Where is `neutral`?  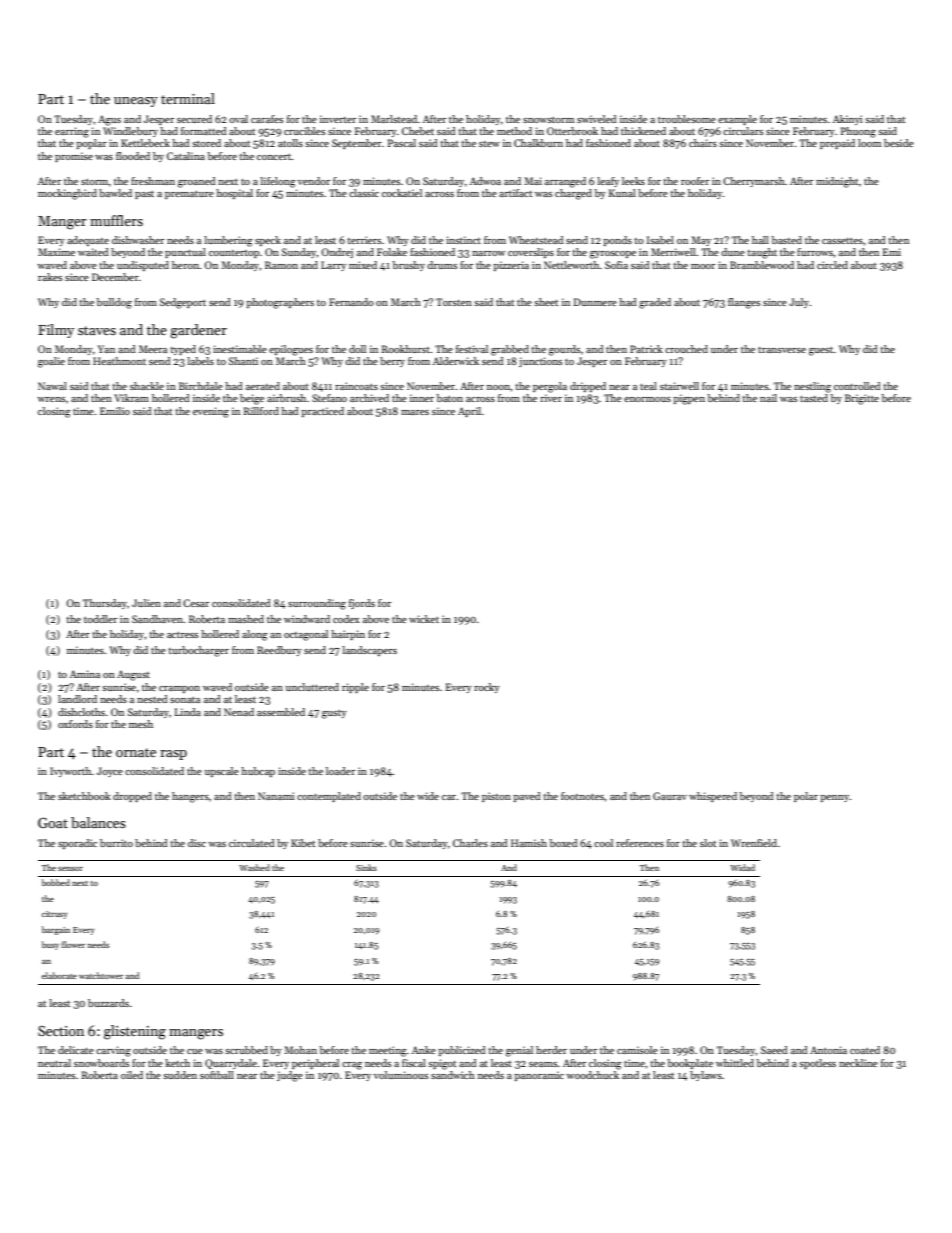
neutral is located at coordinates (54, 1063).
